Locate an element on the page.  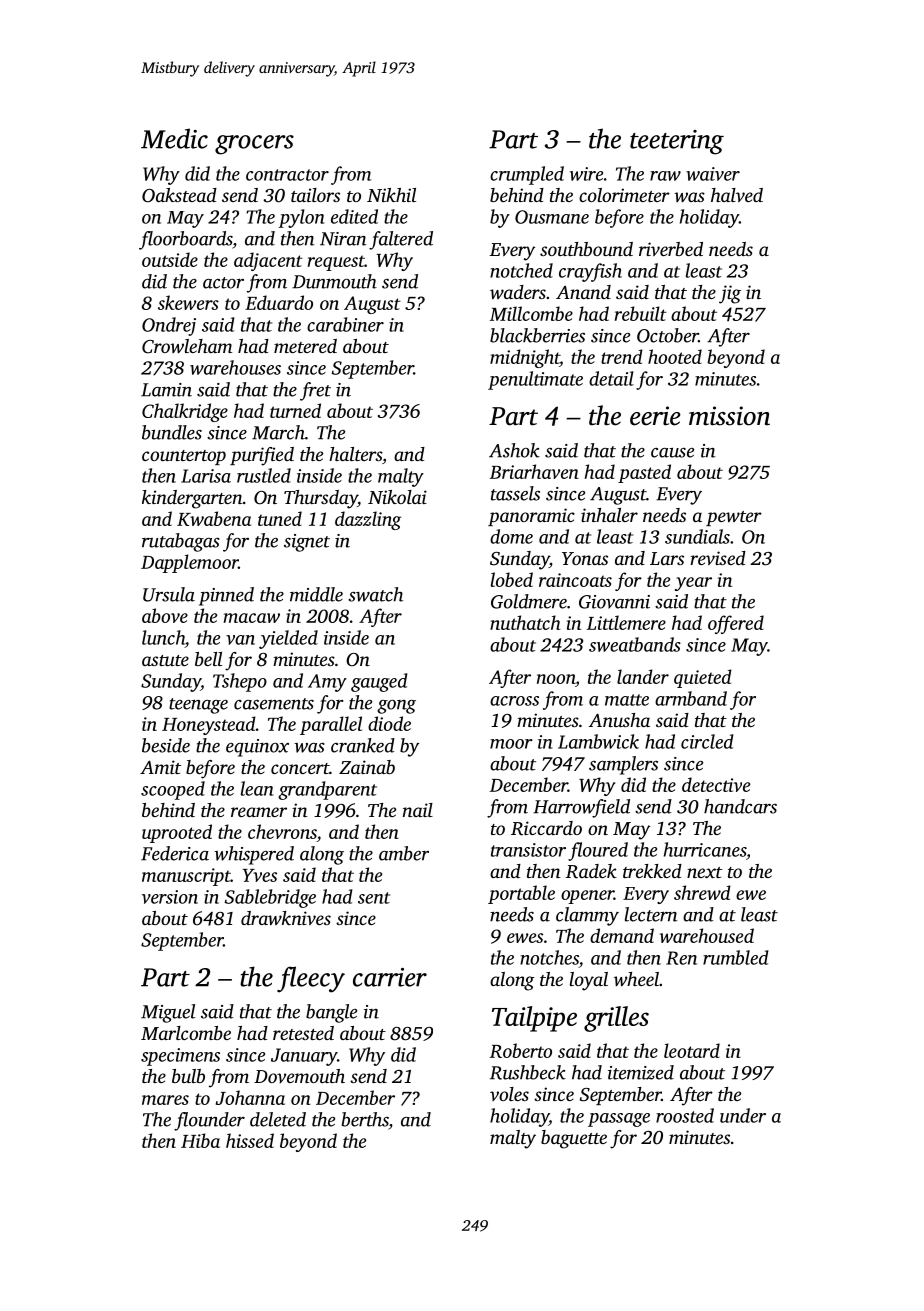
retested is located at coordinates (303, 1033).
